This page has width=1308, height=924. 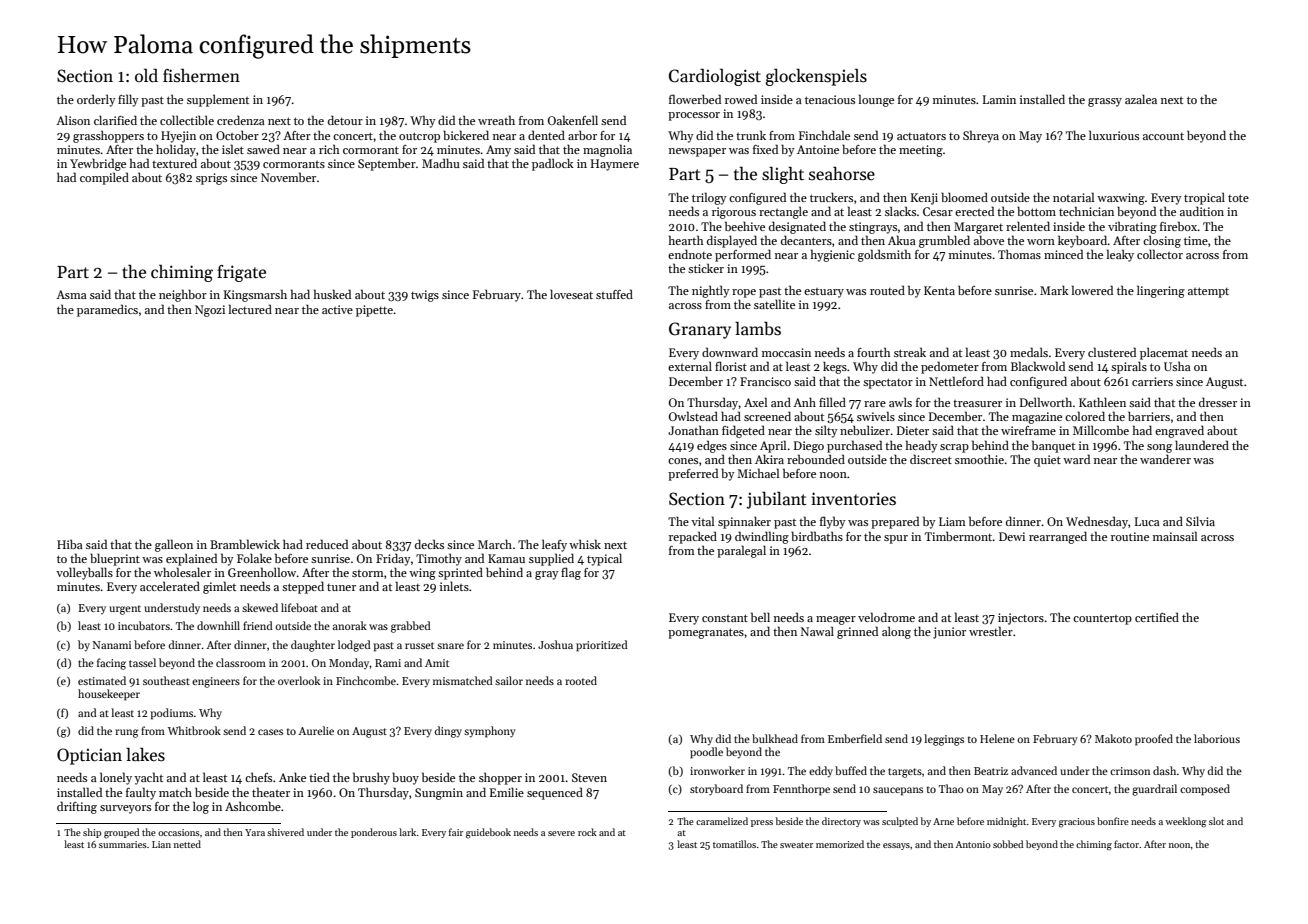 What do you see at coordinates (89, 756) in the page?
I see `Optician` at bounding box center [89, 756].
